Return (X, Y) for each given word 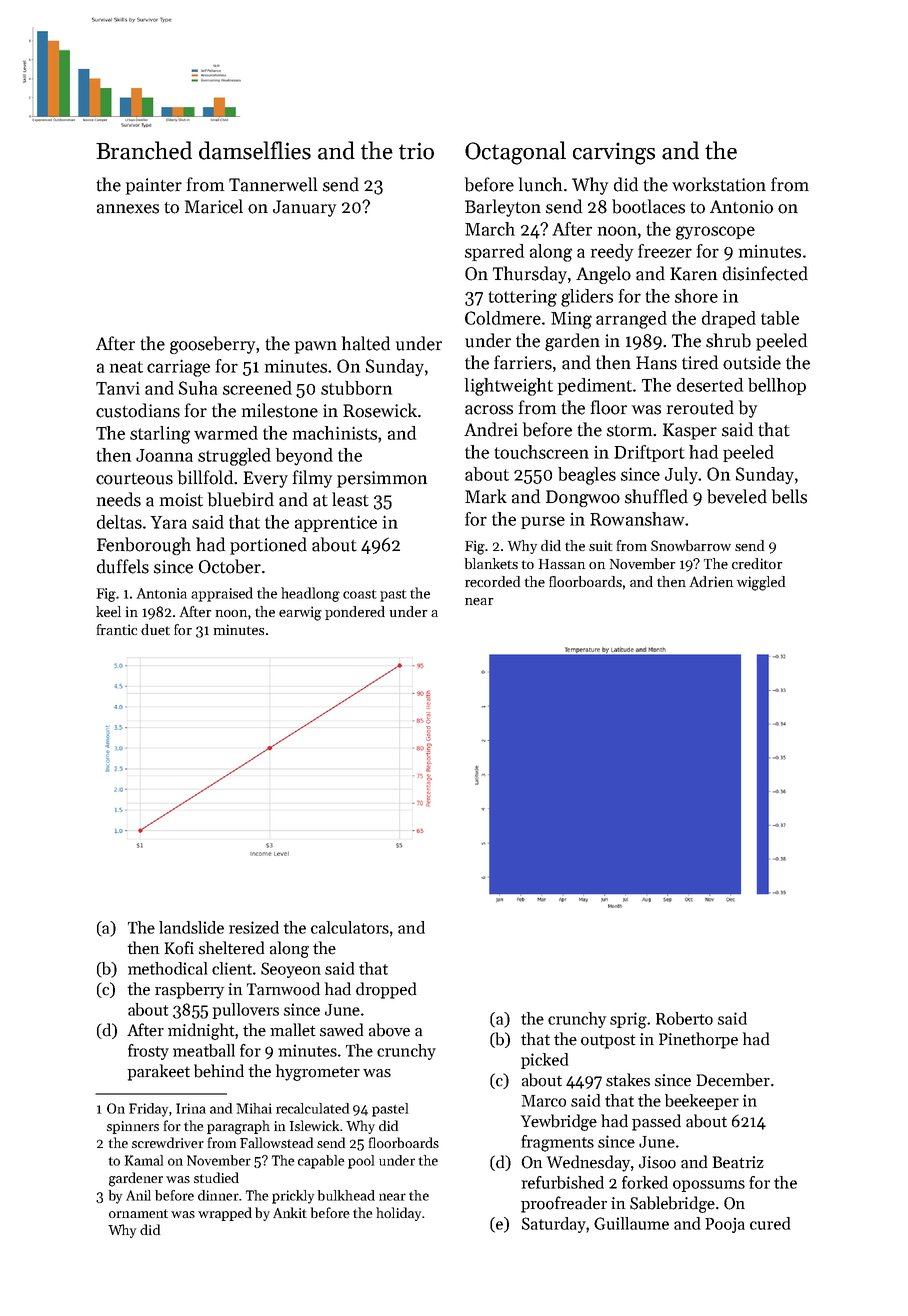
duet (155, 629)
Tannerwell (273, 184)
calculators (350, 927)
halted (366, 343)
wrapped (225, 1214)
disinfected (765, 273)
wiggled (761, 583)
